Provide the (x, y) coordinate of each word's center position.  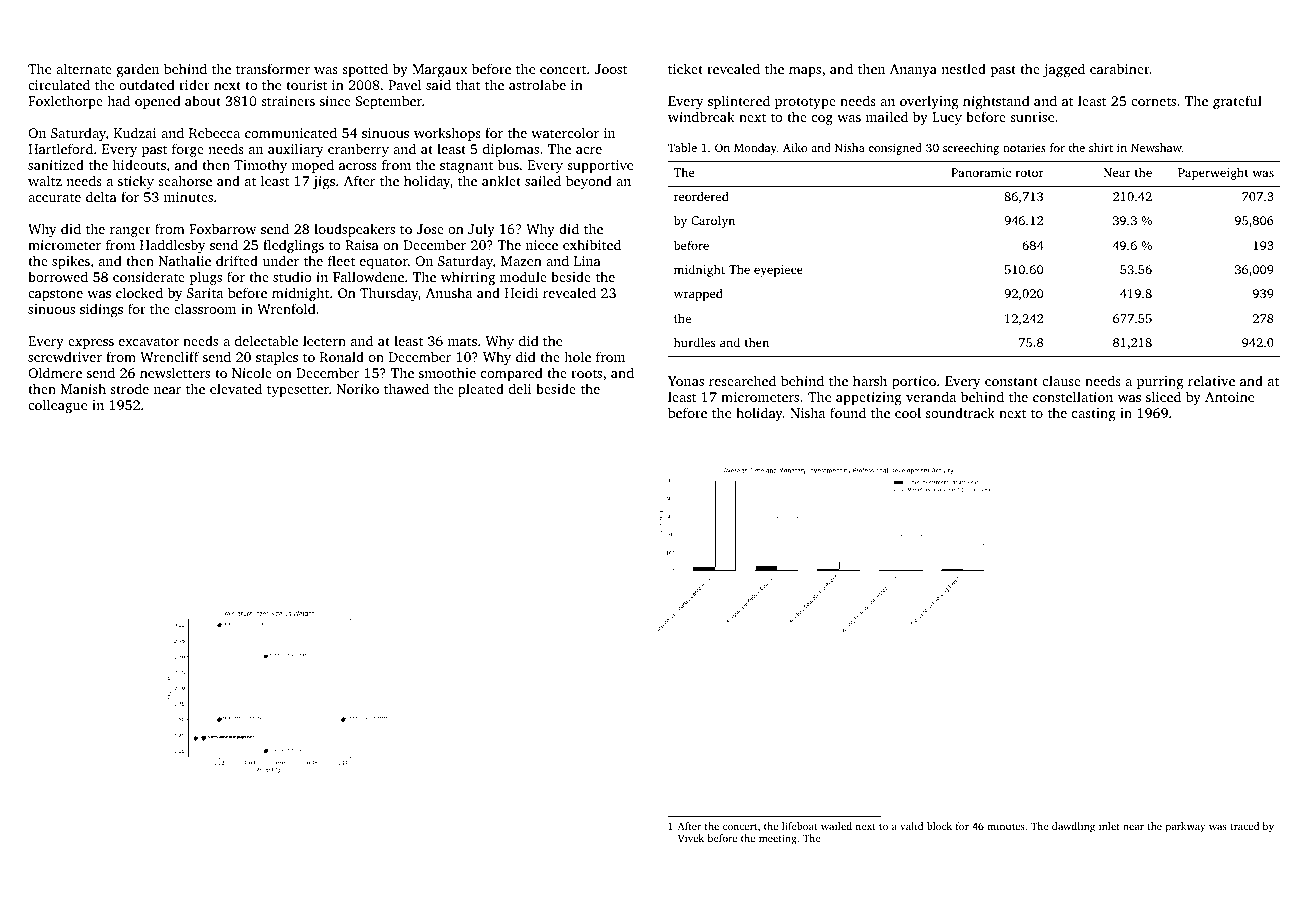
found (848, 412)
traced (1244, 826)
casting (1094, 414)
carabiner (1120, 68)
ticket (685, 68)
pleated (481, 390)
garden (138, 70)
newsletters (175, 372)
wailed (836, 826)
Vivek (691, 838)
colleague (57, 406)
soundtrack (960, 412)
